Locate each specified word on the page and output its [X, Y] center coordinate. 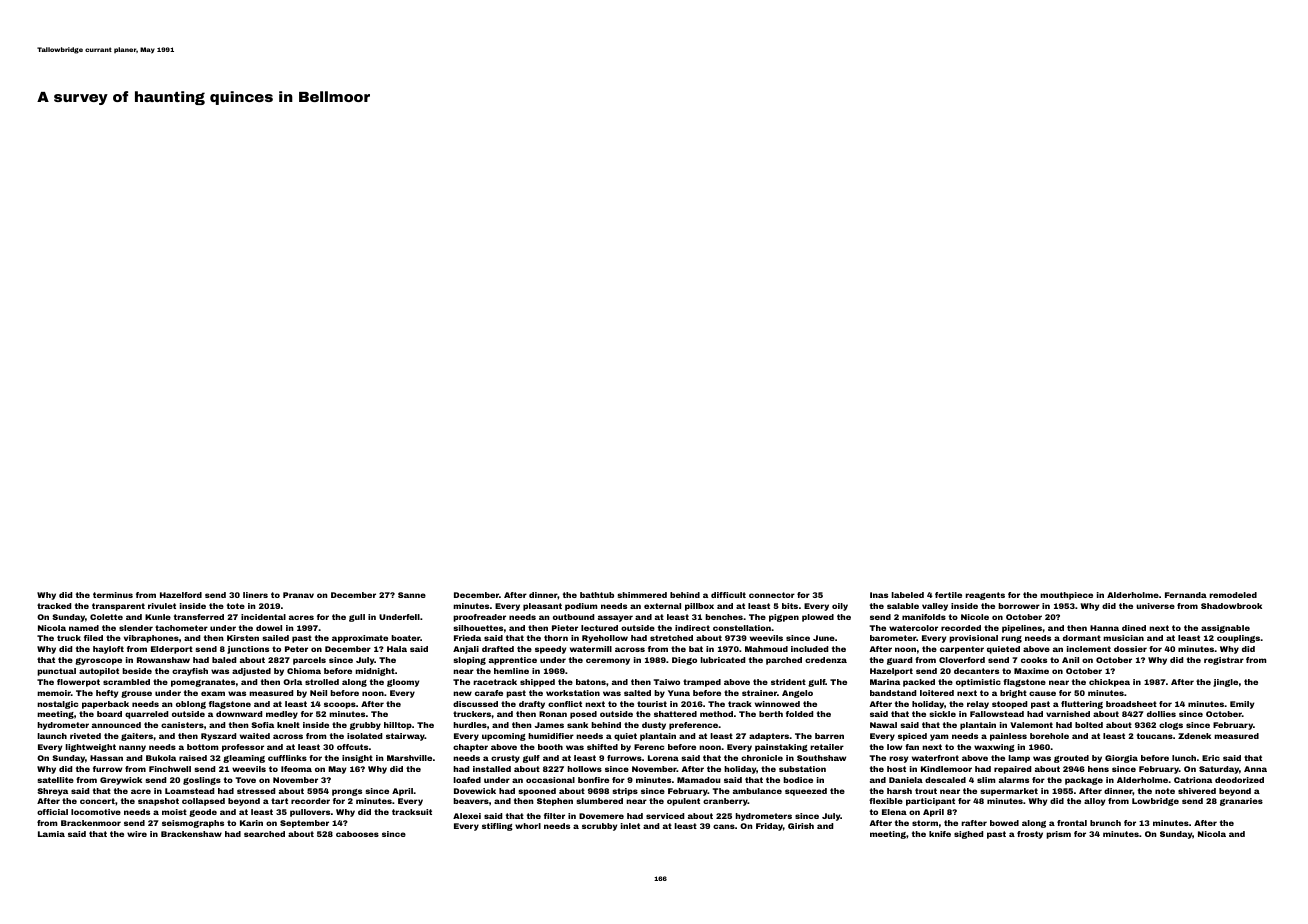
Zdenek [1194, 736]
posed [583, 715]
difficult [728, 595]
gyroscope [98, 661]
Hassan [106, 758]
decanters [976, 671]
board [109, 714]
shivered [1197, 791]
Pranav [298, 595]
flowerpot [78, 683]
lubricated [723, 660]
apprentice [513, 661]
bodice [798, 780]
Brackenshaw [191, 834]
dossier [1130, 649]
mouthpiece [1066, 596]
